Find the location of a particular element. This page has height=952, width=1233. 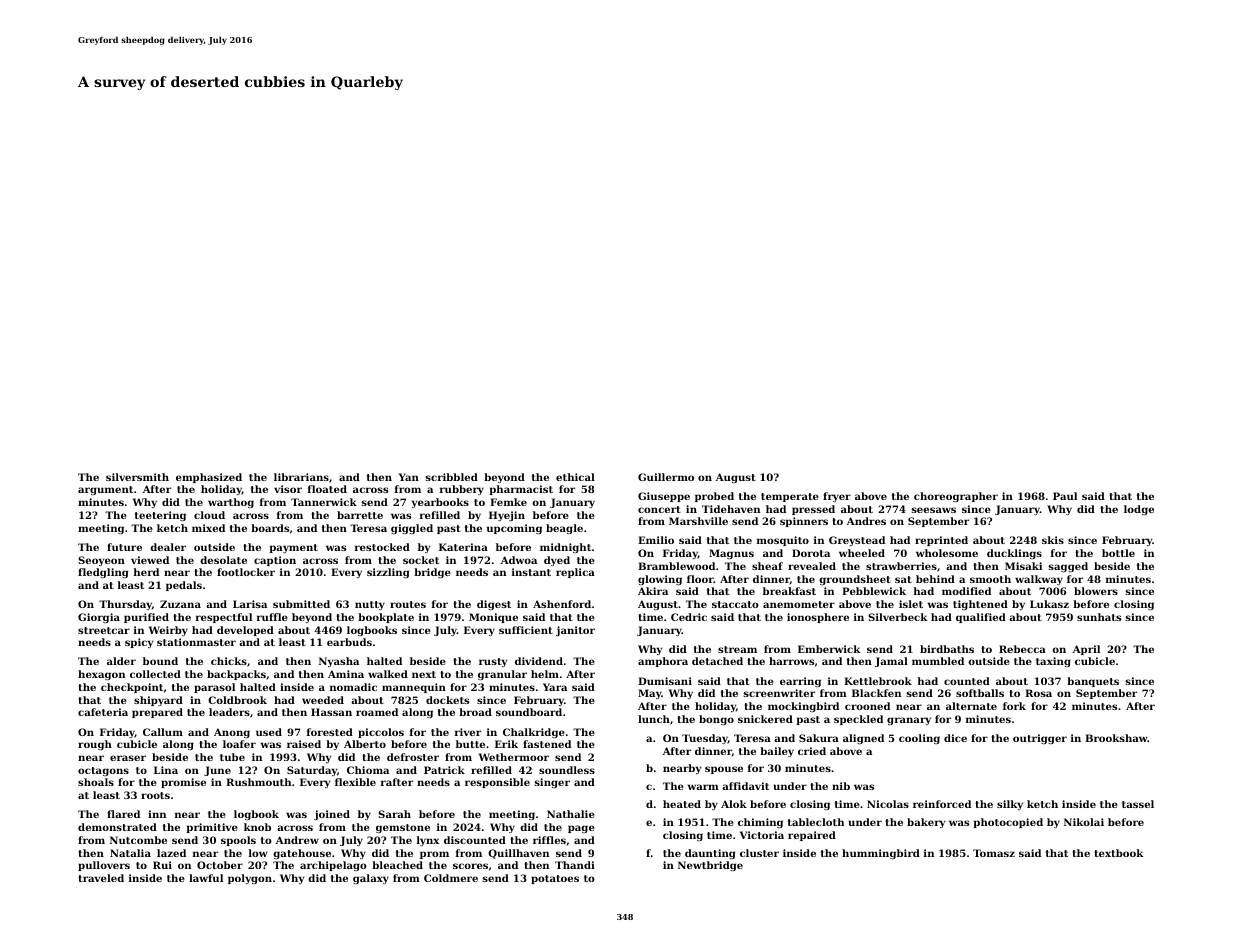

choreographer is located at coordinates (956, 497).
